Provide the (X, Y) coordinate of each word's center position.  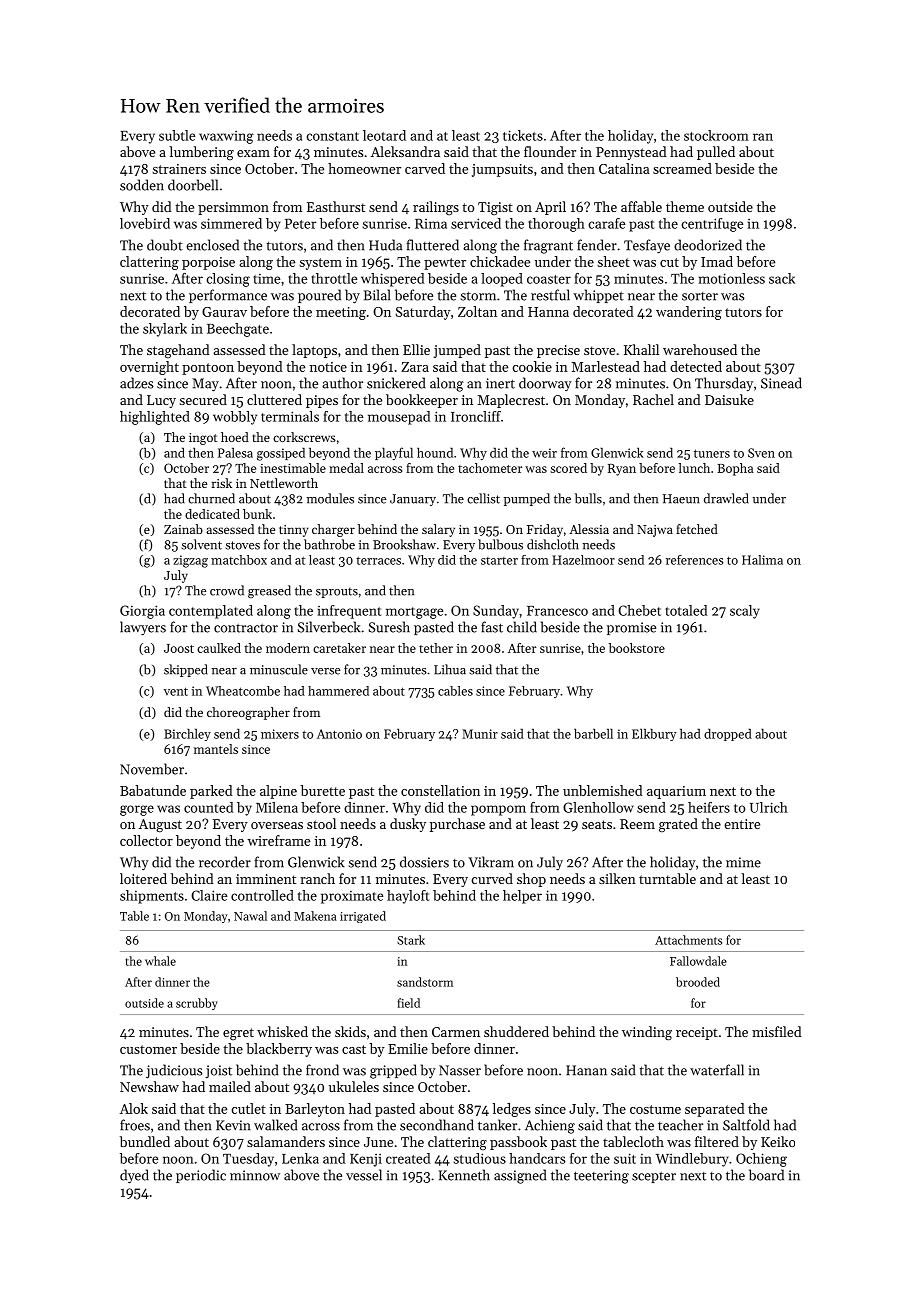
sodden (142, 185)
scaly (745, 612)
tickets (523, 135)
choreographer (248, 713)
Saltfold (746, 1125)
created (408, 1158)
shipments (152, 897)
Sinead (781, 383)
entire (742, 824)
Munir (480, 734)
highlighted (155, 418)
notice (328, 367)
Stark (411, 940)
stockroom (716, 135)
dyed (134, 1176)
